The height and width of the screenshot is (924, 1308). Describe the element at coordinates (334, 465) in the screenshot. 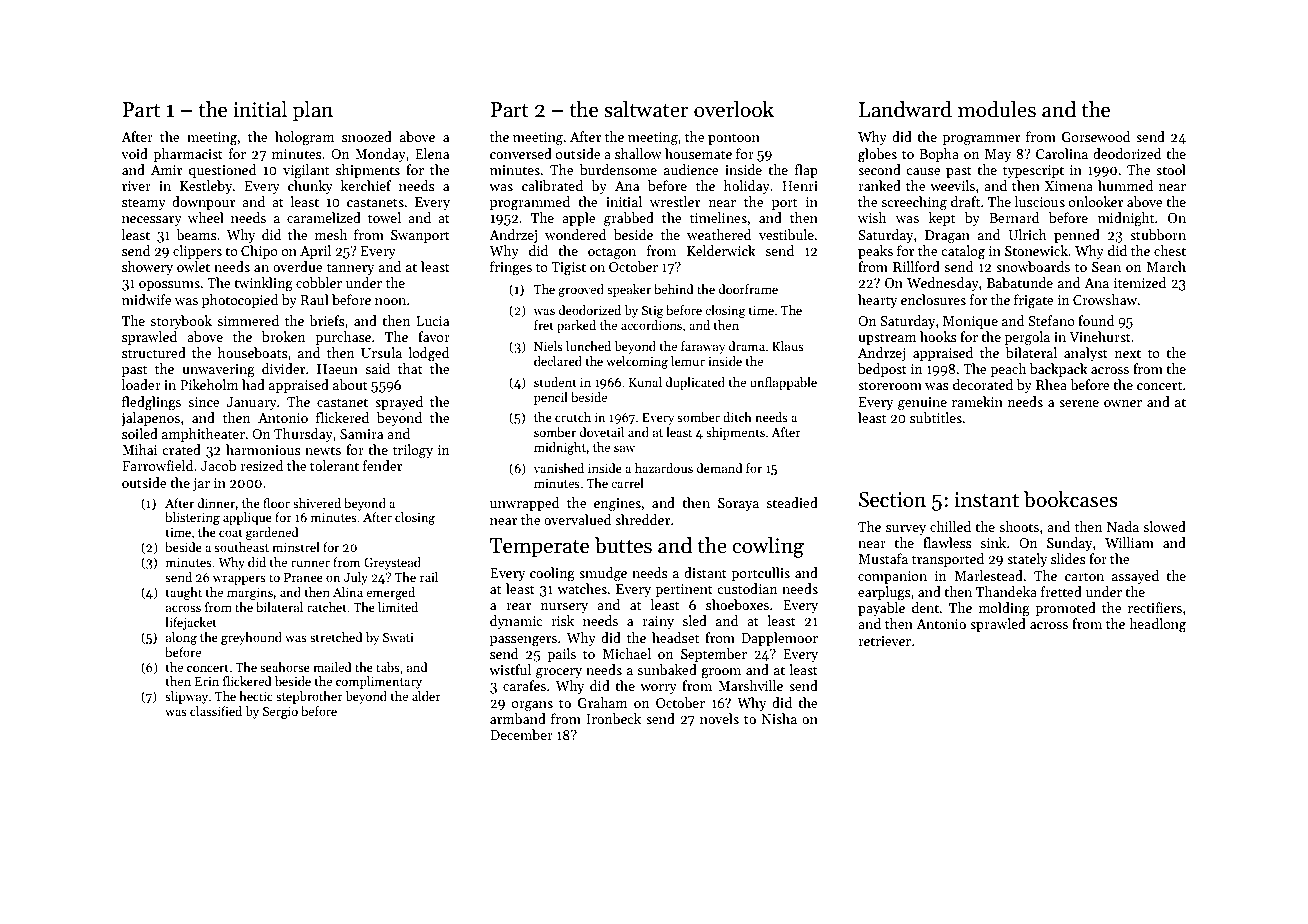

I see `tolerant` at that location.
